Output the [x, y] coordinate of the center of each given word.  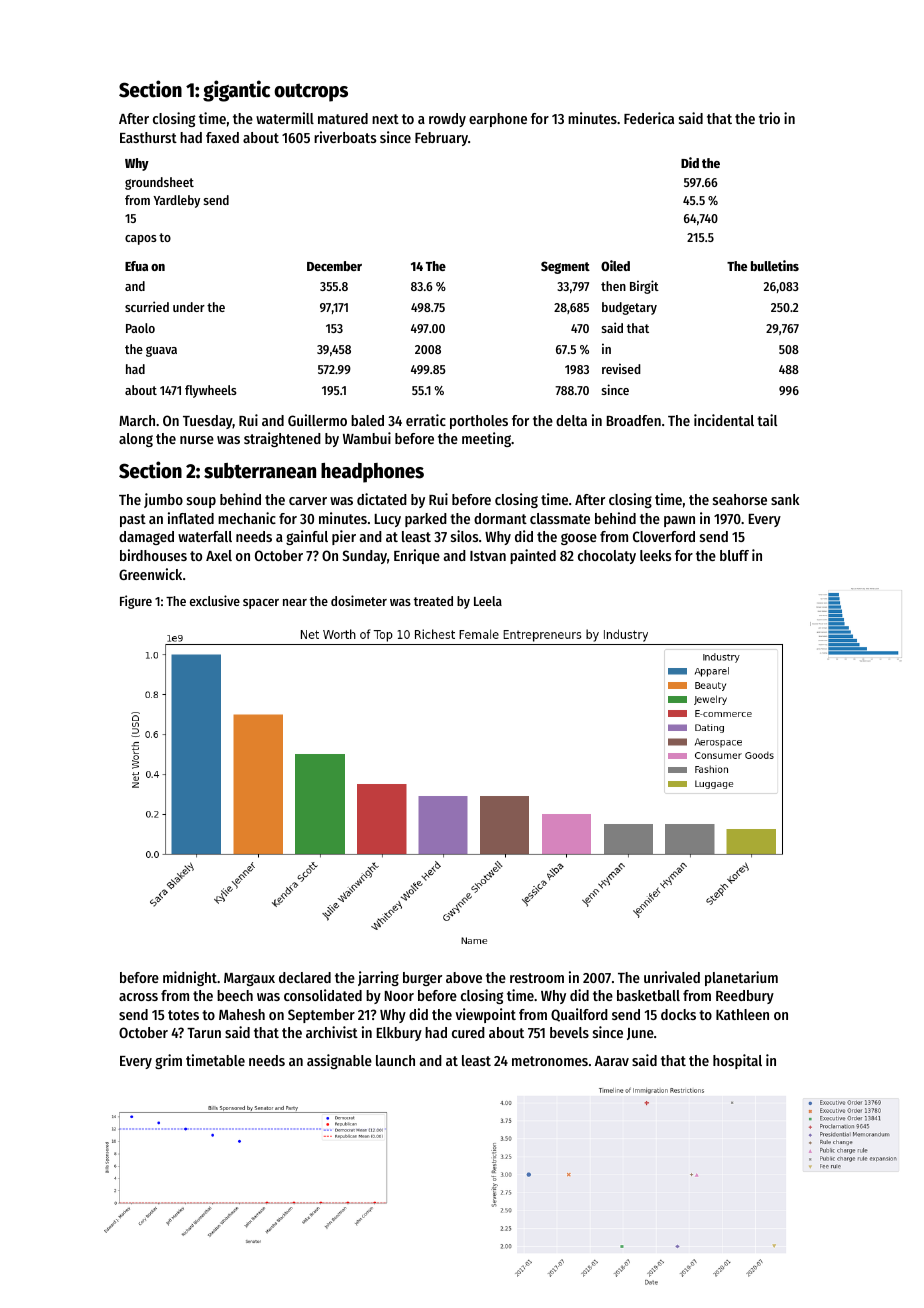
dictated [382, 499]
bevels [569, 1032]
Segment [565, 267]
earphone [498, 120]
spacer [261, 604]
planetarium [741, 978]
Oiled [615, 265]
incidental [724, 420]
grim [168, 1061]
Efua [136, 266]
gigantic [236, 91]
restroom [537, 978]
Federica [649, 118]
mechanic [247, 518]
